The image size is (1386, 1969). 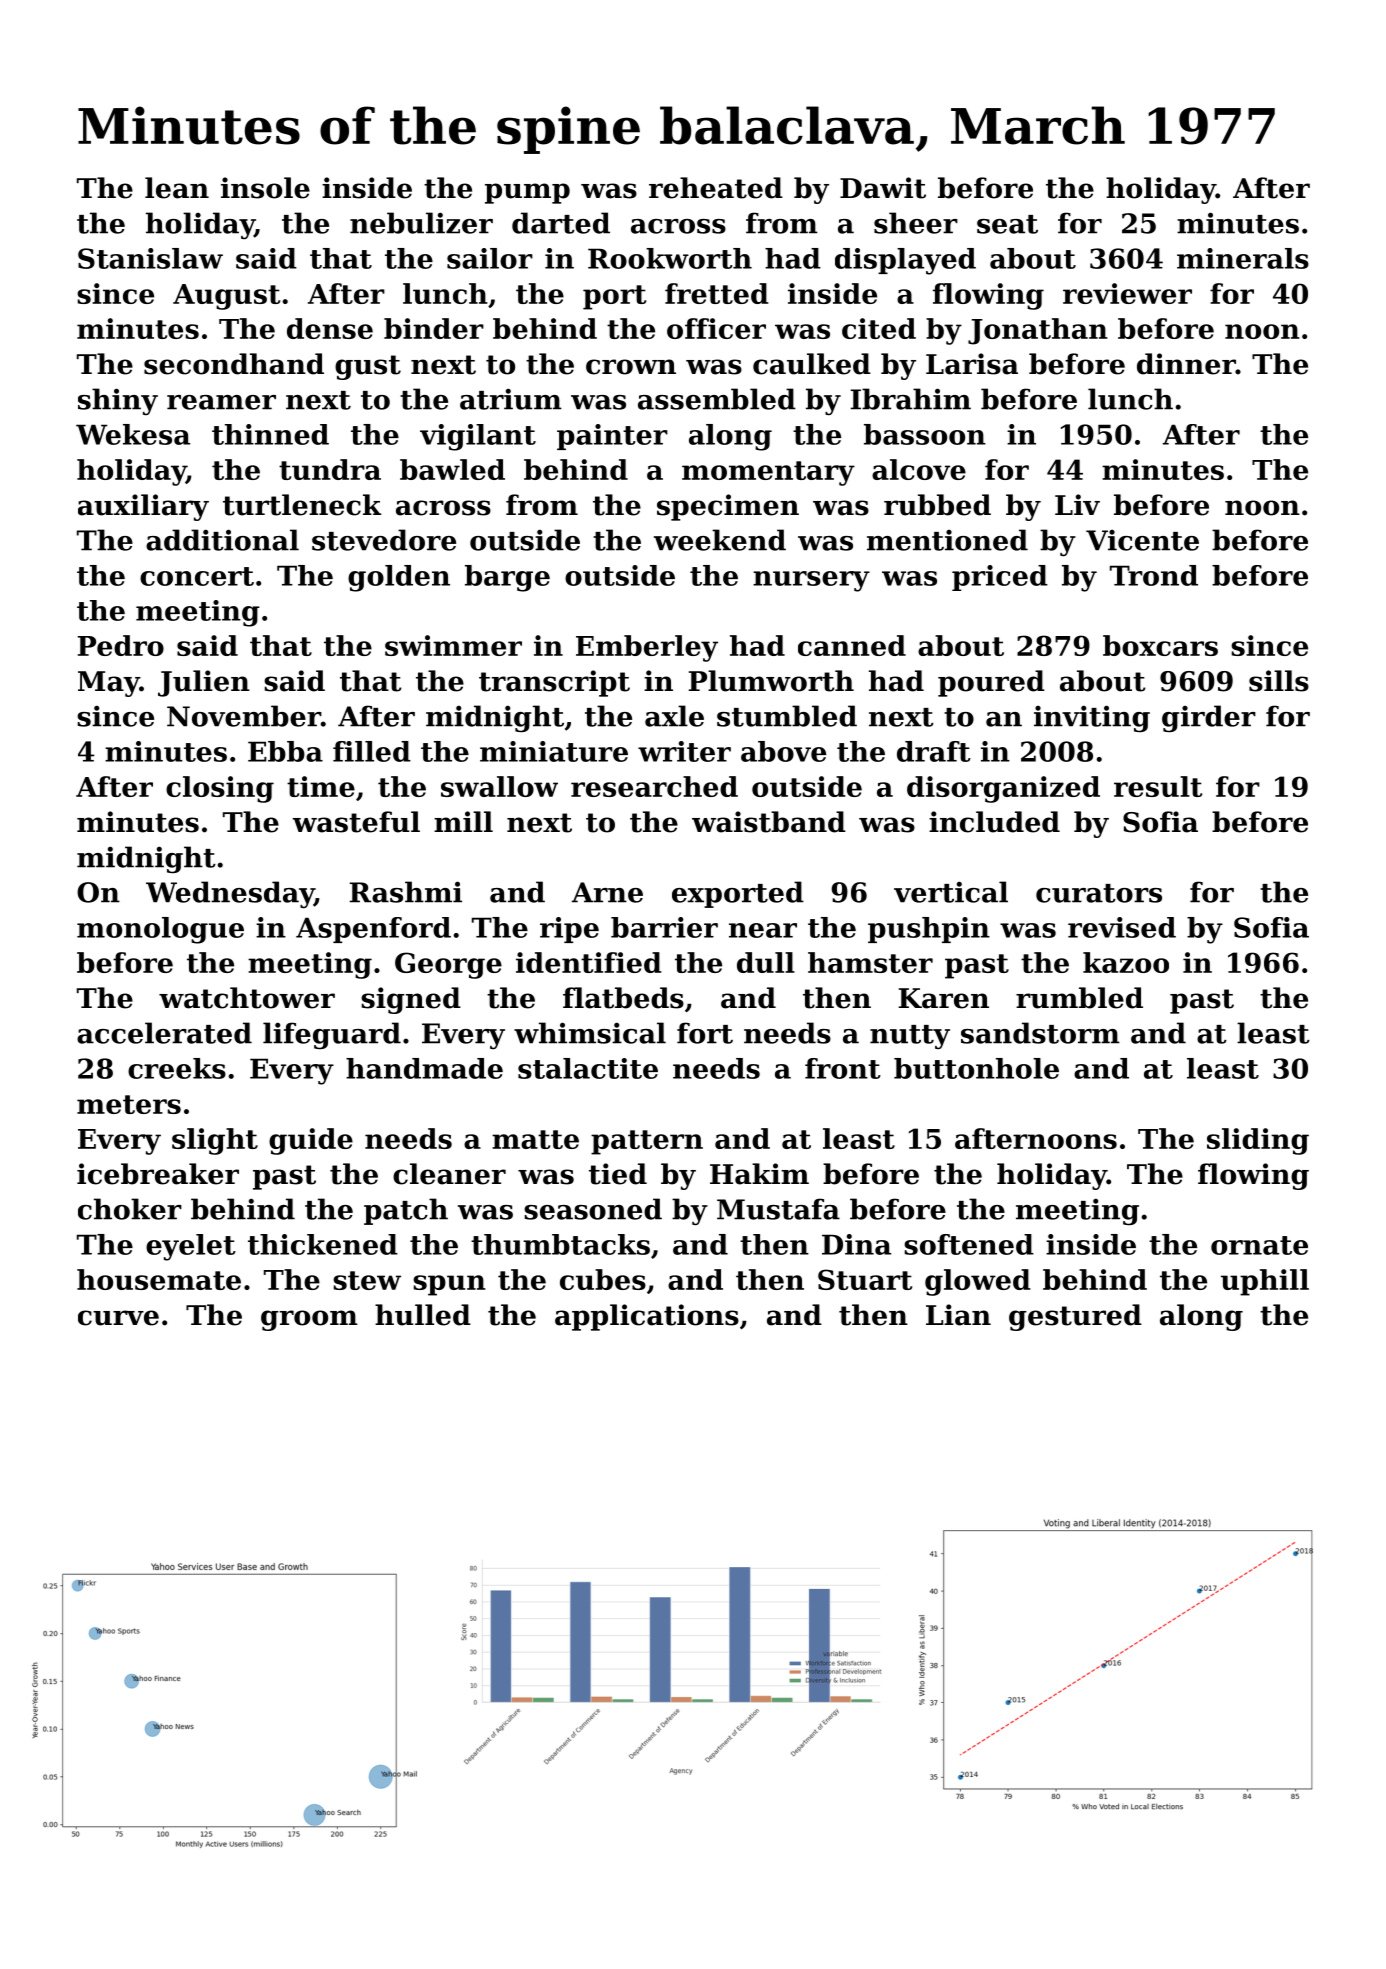 What do you see at coordinates (1000, 578) in the screenshot?
I see `priced` at bounding box center [1000, 578].
